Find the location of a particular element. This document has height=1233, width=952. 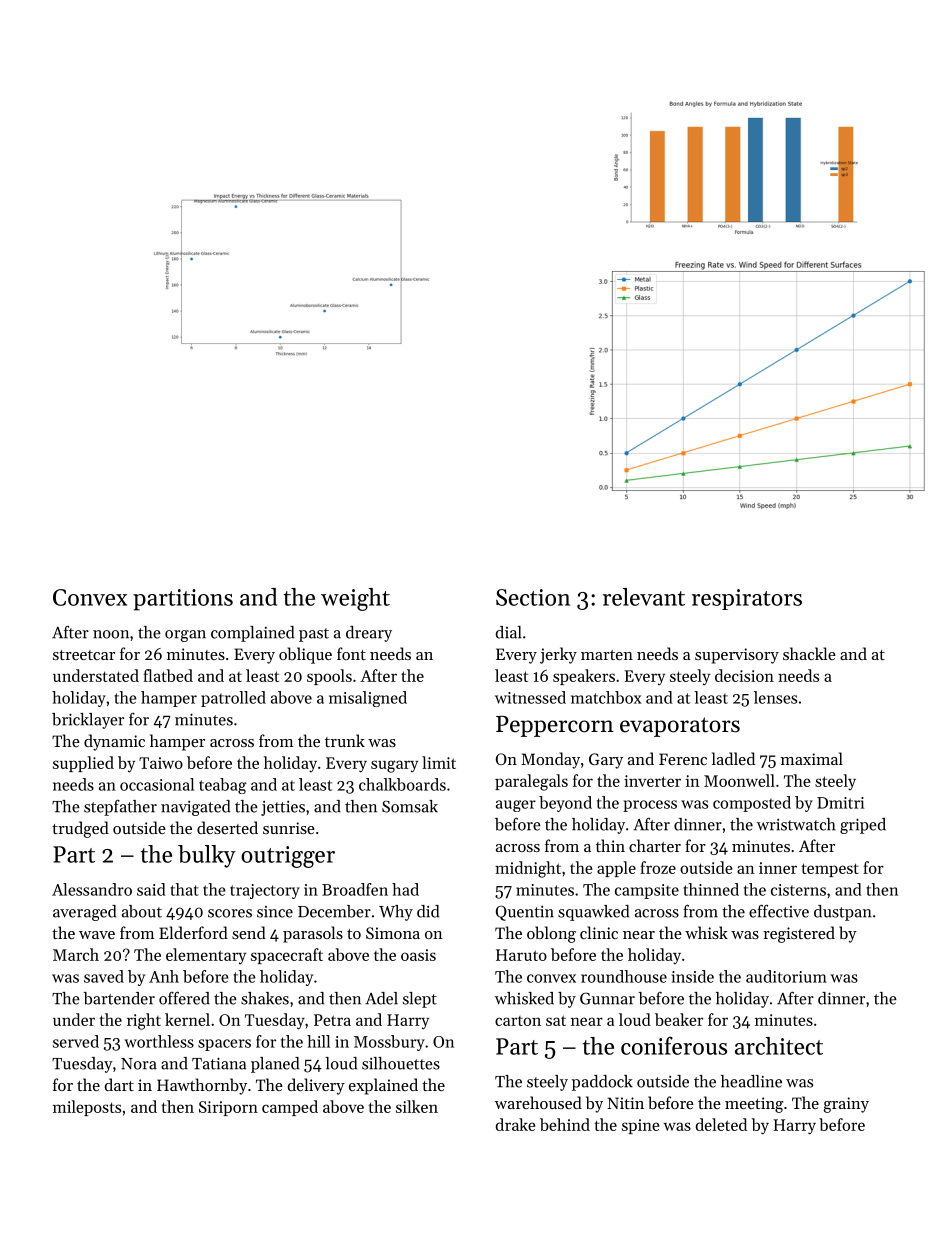

streetcar is located at coordinates (84, 655).
